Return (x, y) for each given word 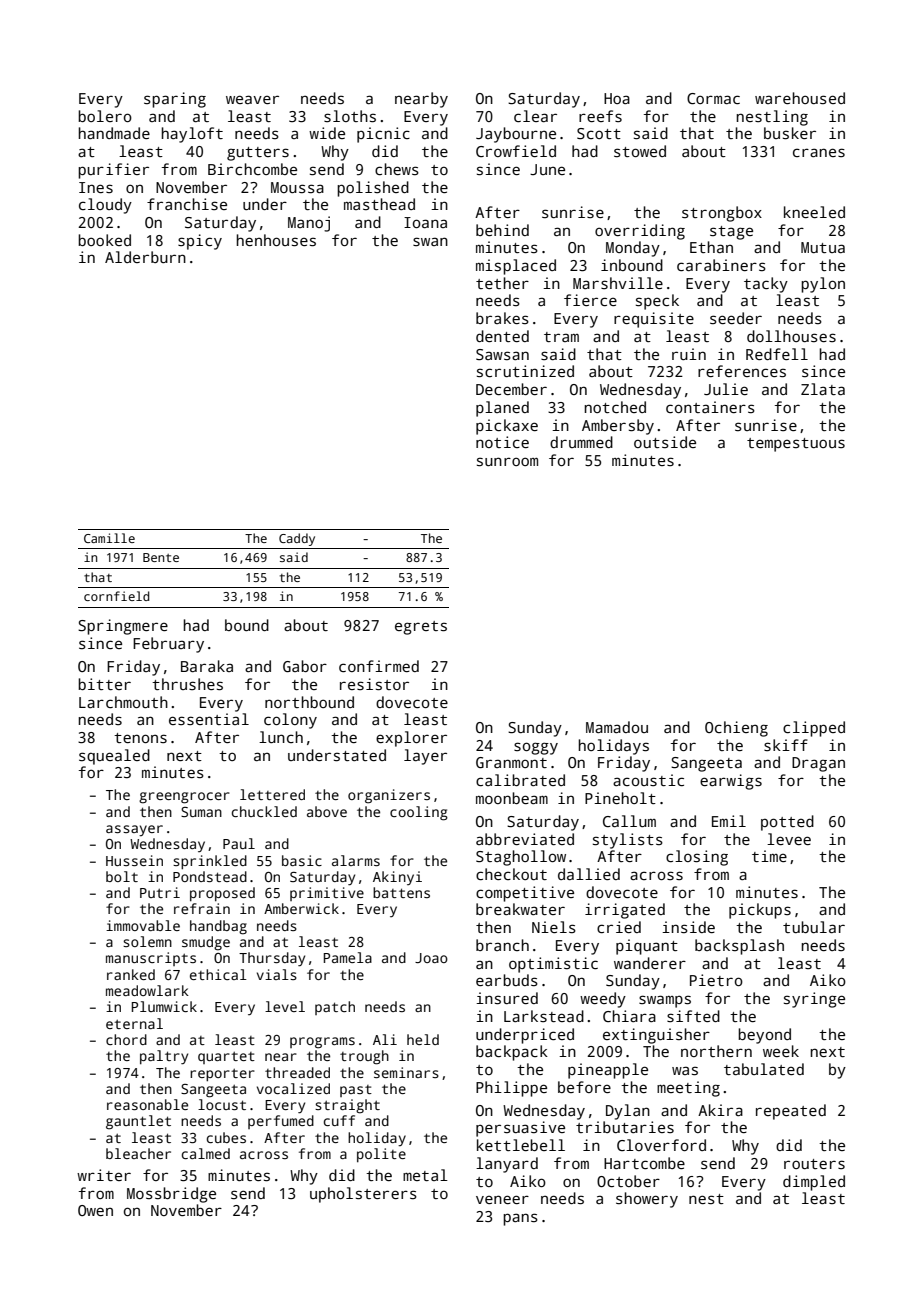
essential (209, 719)
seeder (736, 318)
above (327, 811)
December (511, 389)
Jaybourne (516, 135)
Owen (95, 1210)
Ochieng (736, 729)
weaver (252, 99)
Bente (161, 557)
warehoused (800, 98)
